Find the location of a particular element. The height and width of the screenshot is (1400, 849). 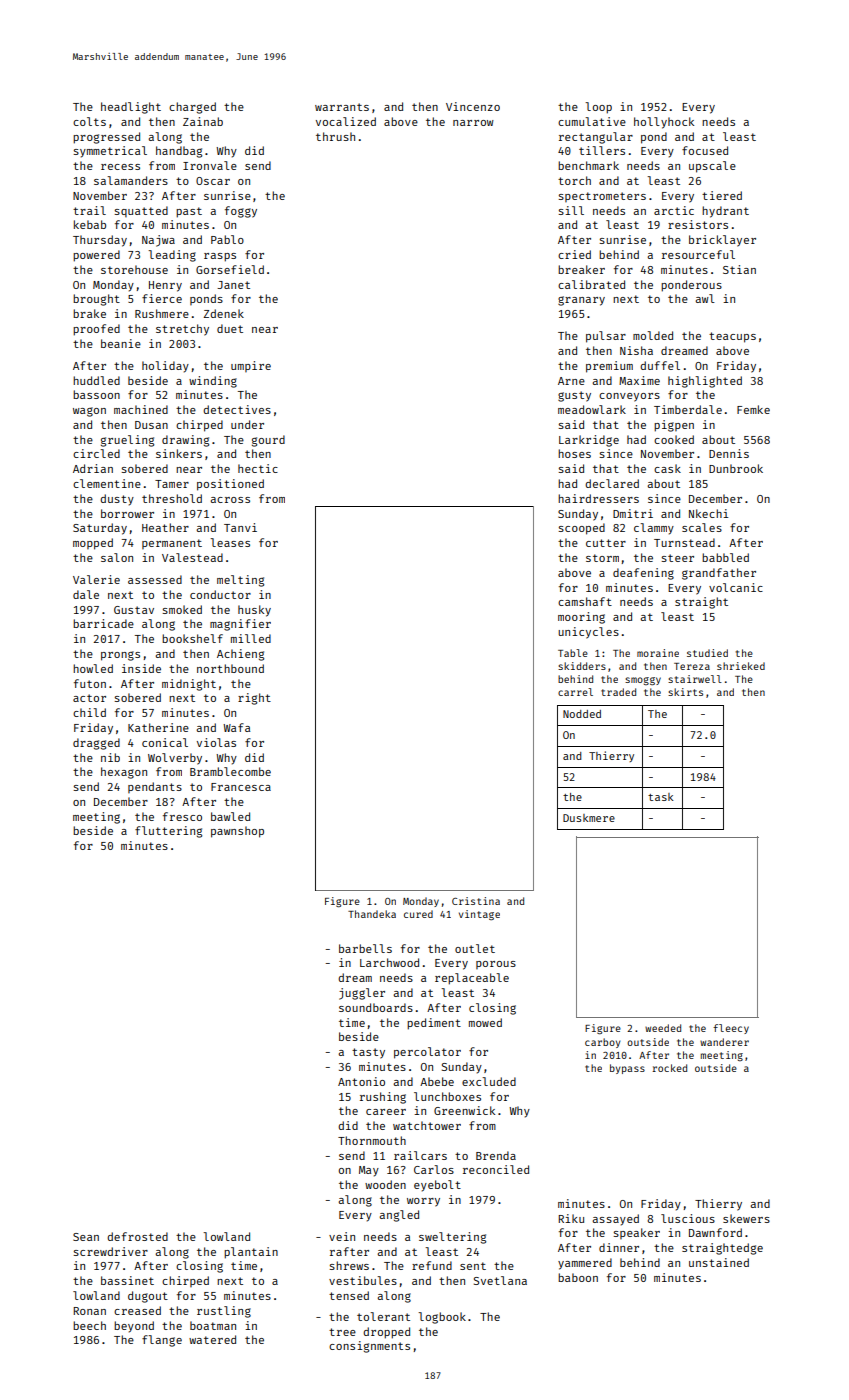

thrush is located at coordinates (335, 136).
